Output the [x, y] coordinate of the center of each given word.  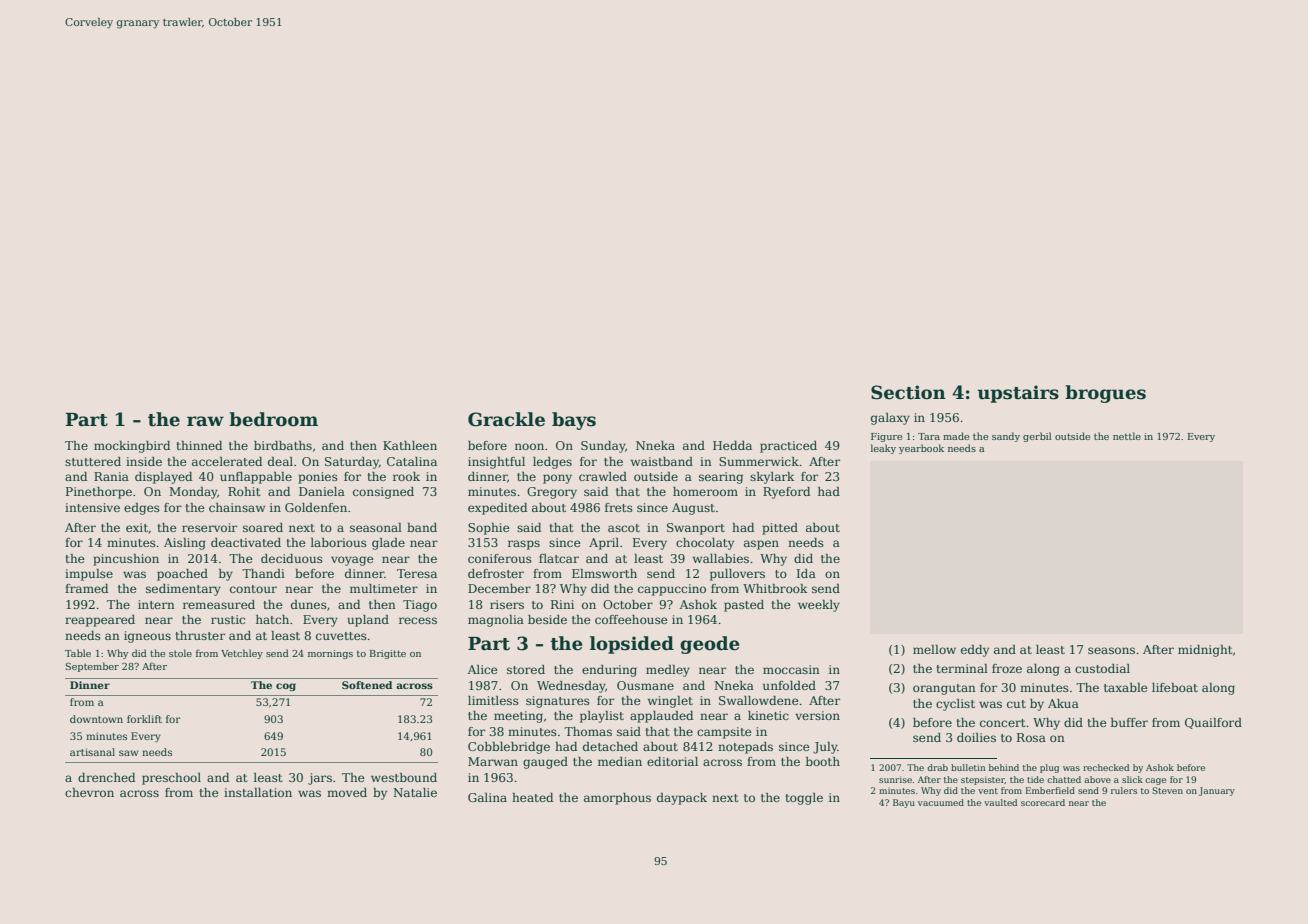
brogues [1105, 394]
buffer [1129, 722]
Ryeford [786, 493]
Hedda [732, 445]
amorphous [617, 799]
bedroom [273, 419]
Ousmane [645, 685]
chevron [89, 792]
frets [619, 507]
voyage [352, 561]
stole [180, 653]
